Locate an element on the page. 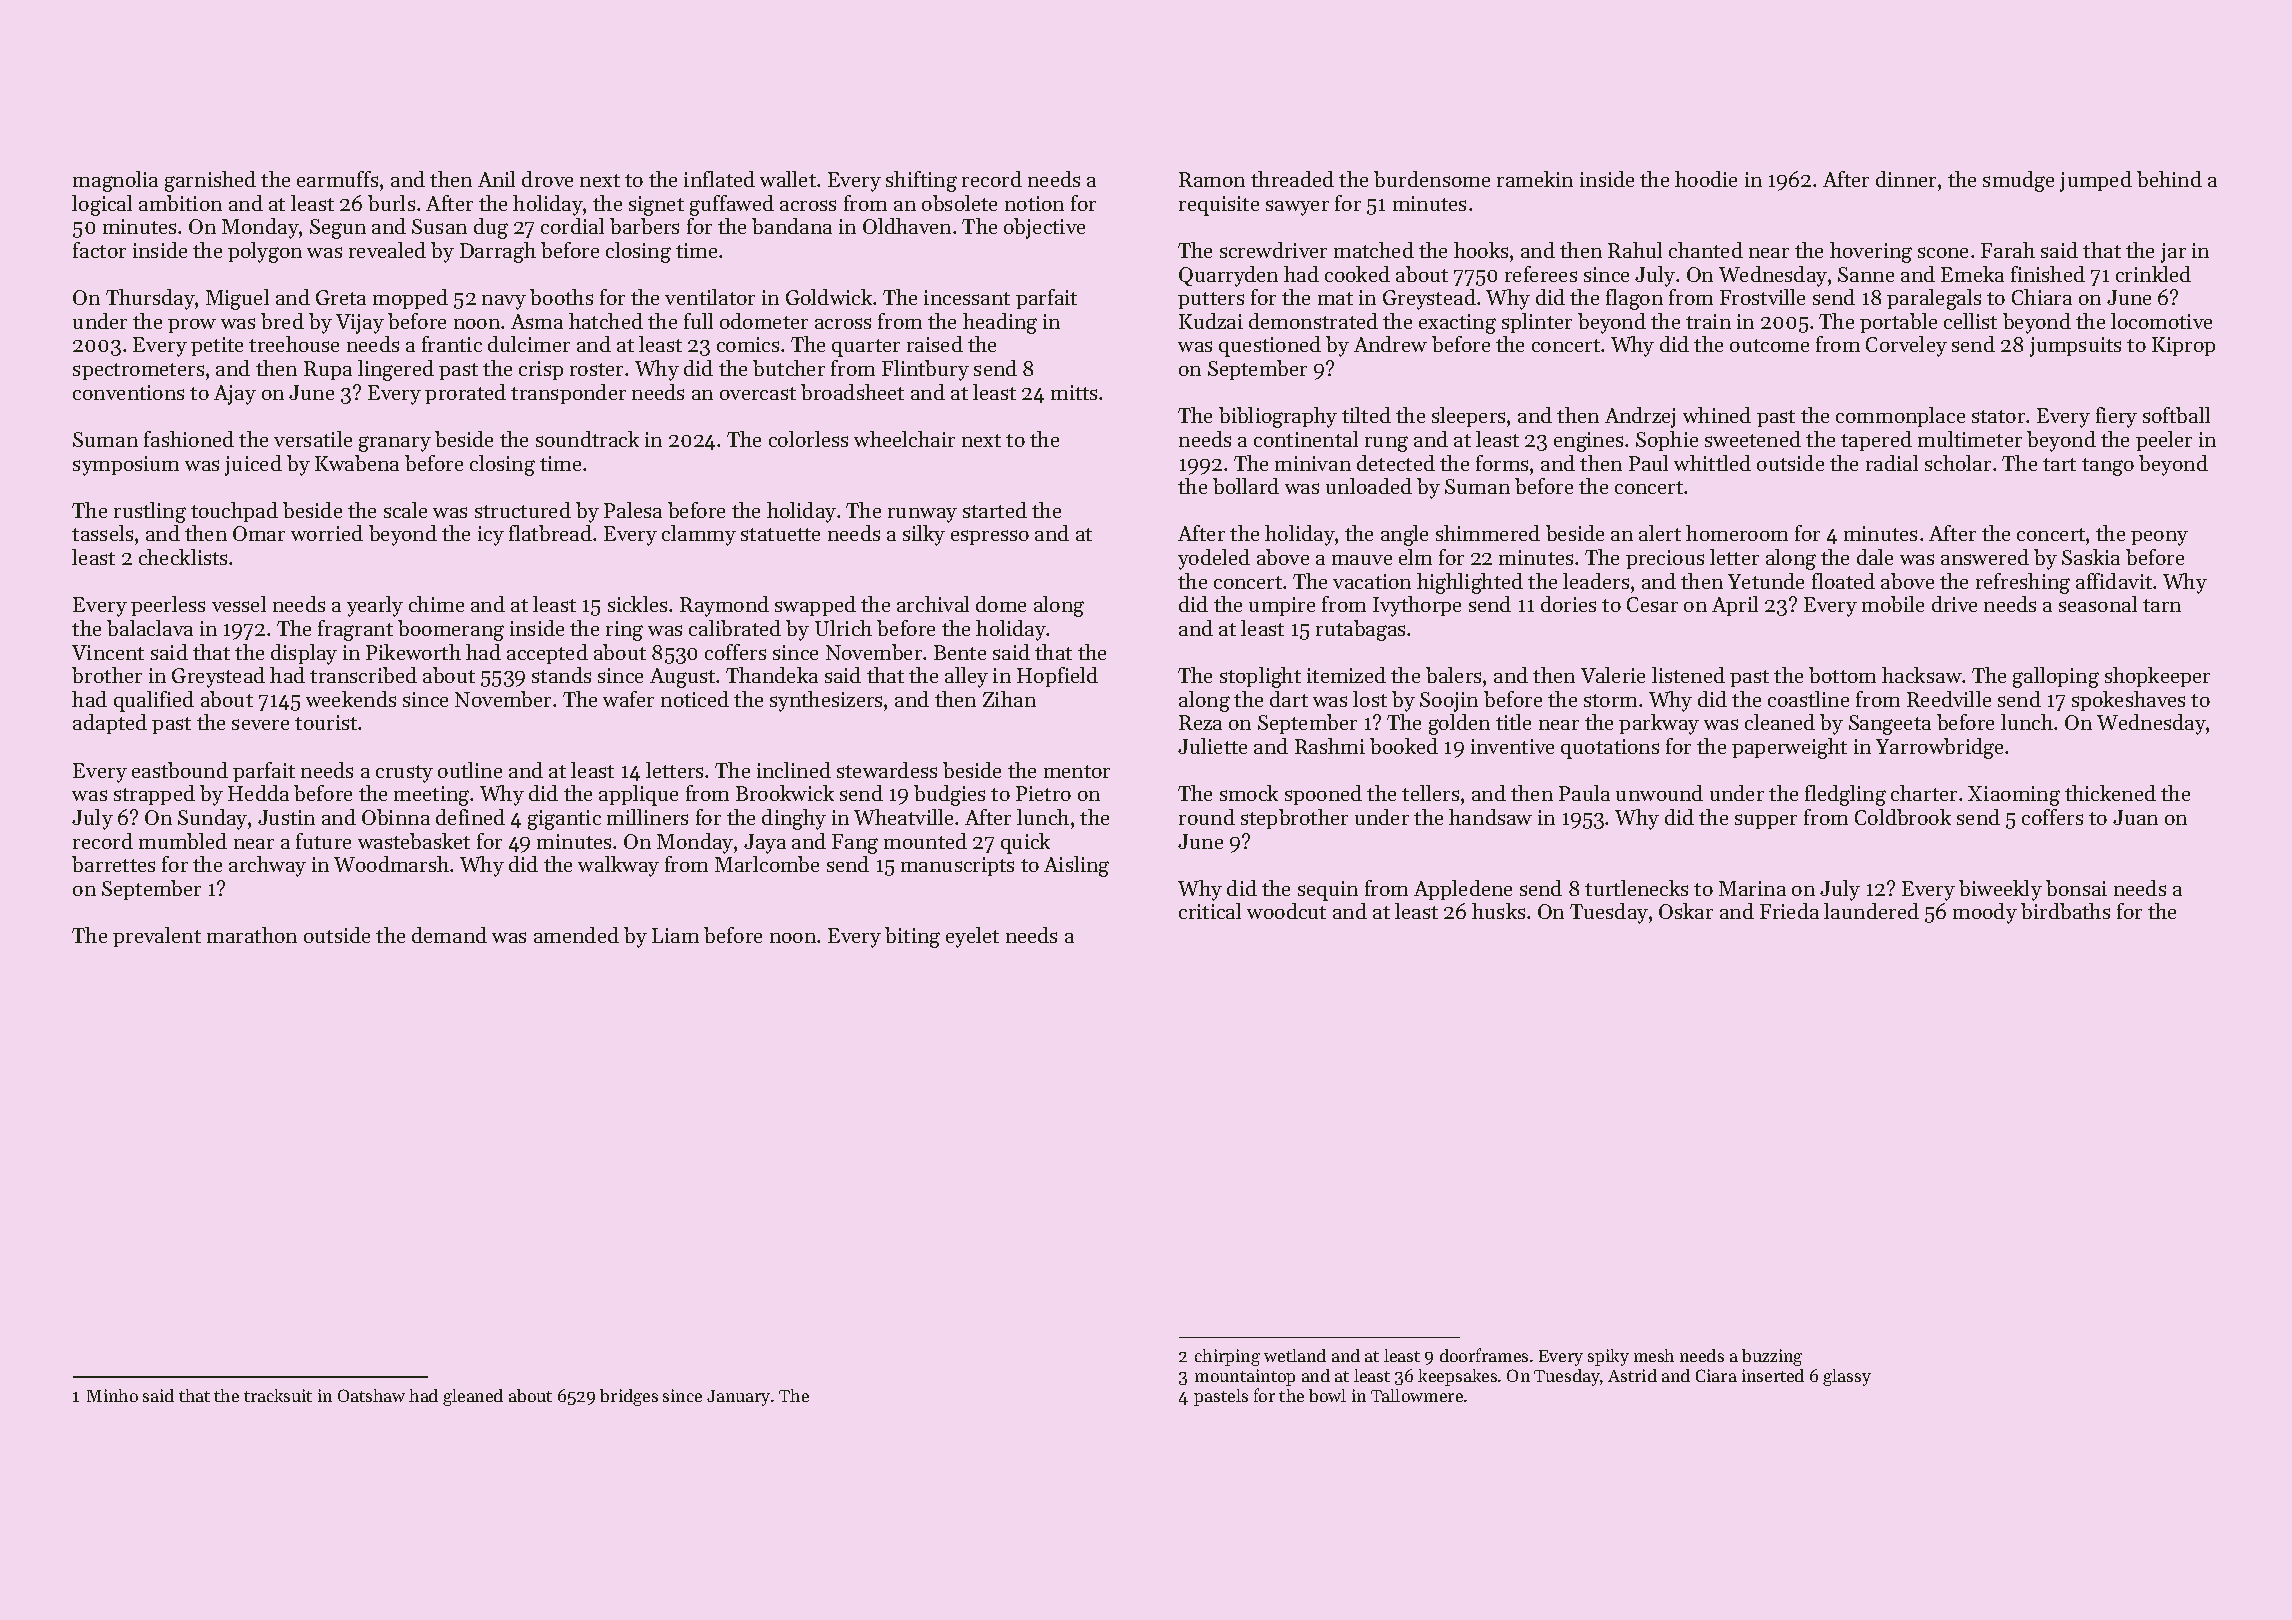 The width and height of the image is (2292, 1620). bowl is located at coordinates (1327, 1395).
